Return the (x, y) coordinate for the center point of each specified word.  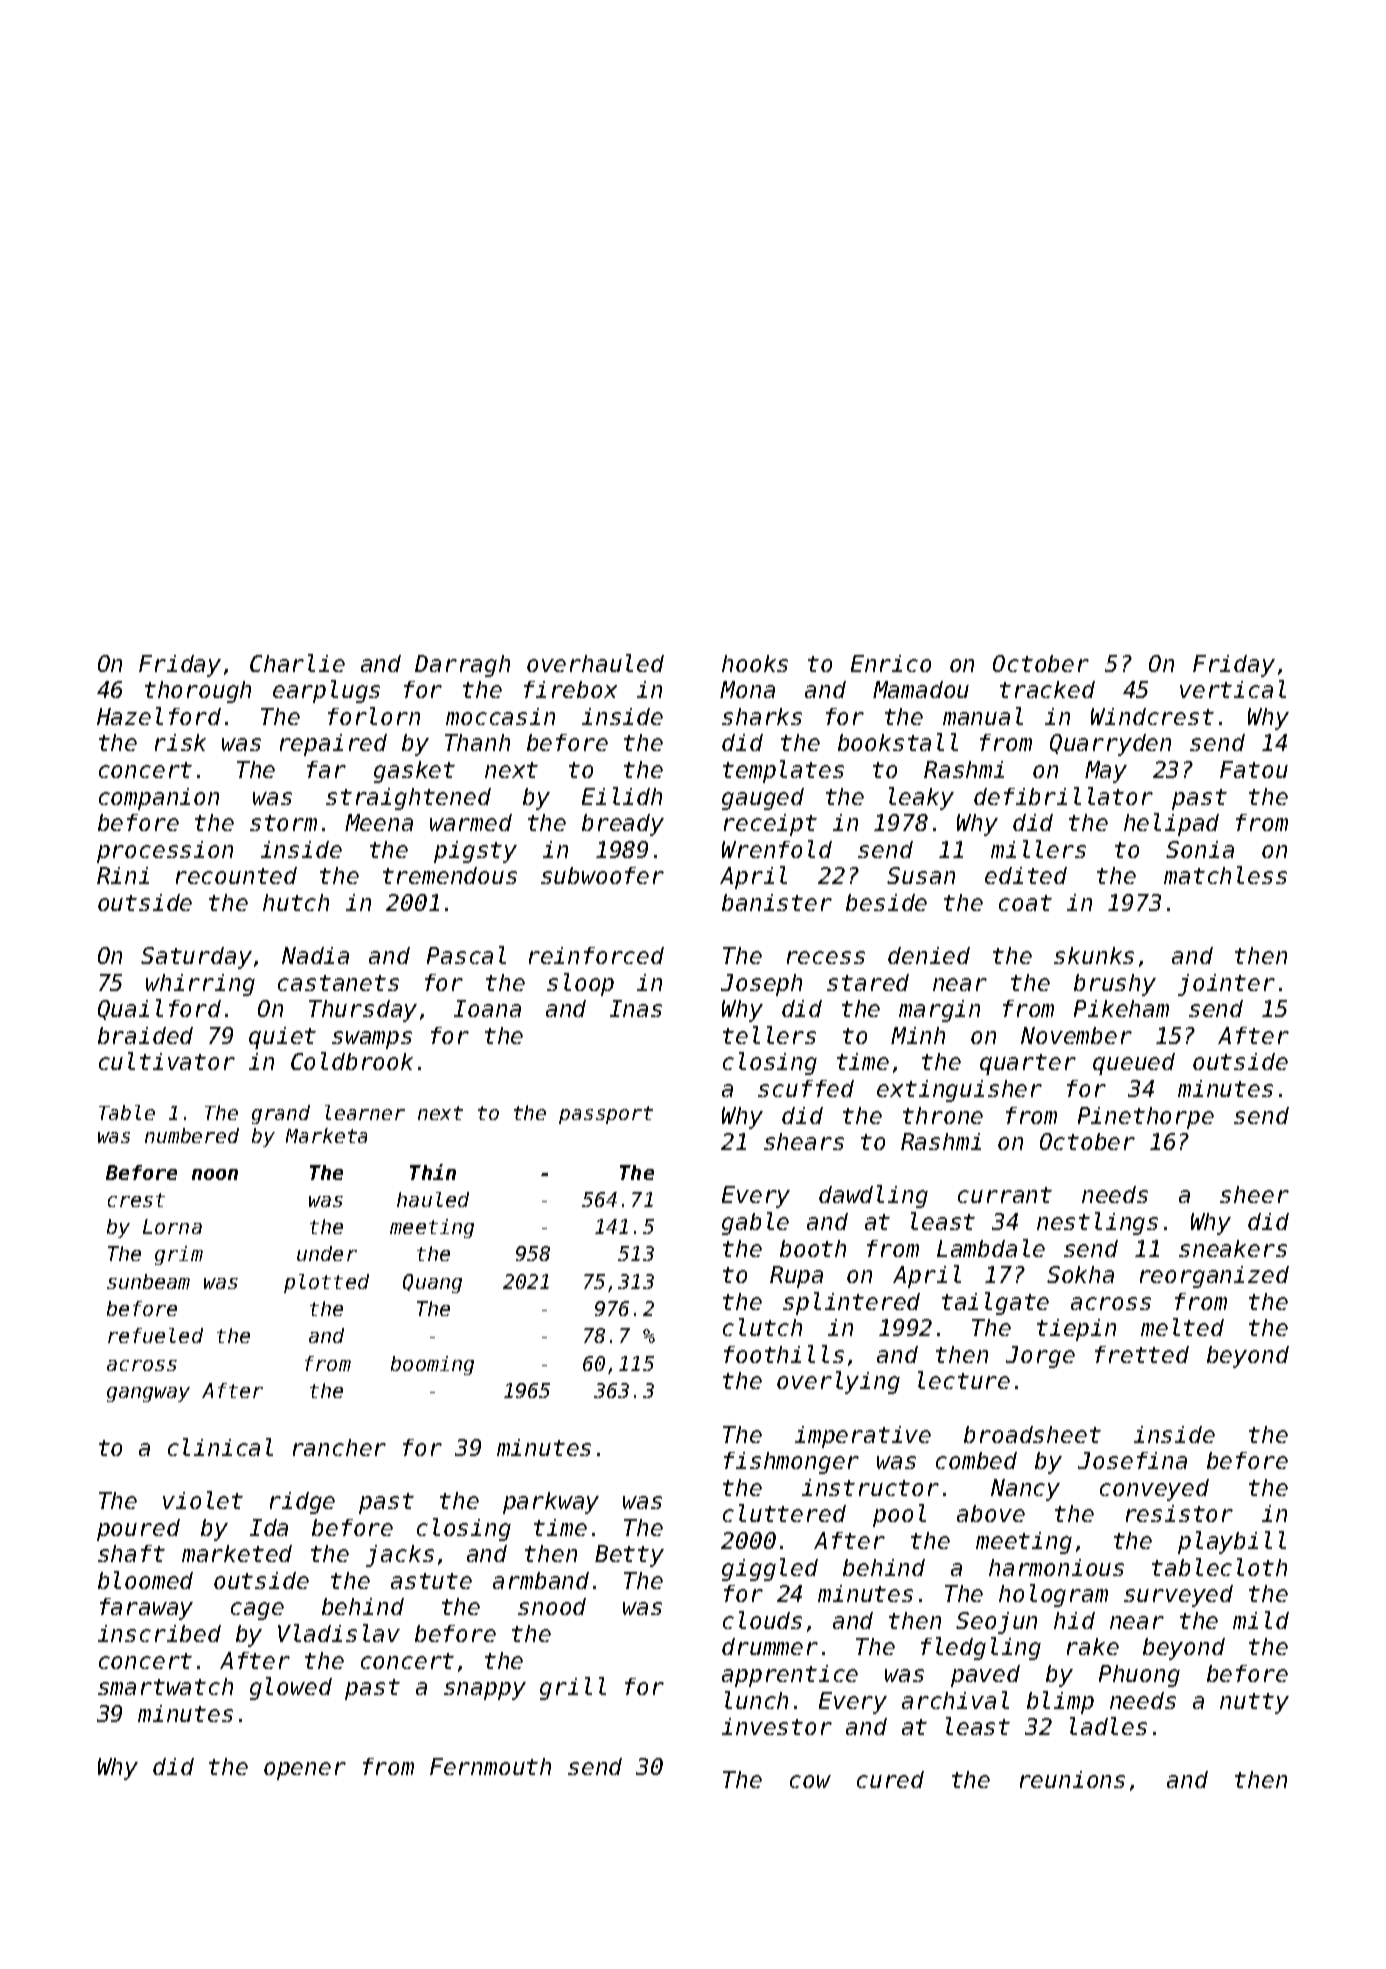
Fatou (1254, 769)
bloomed (145, 1580)
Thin (433, 1172)
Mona (747, 689)
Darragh (462, 666)
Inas (636, 1008)
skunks (1094, 955)
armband (541, 1580)
